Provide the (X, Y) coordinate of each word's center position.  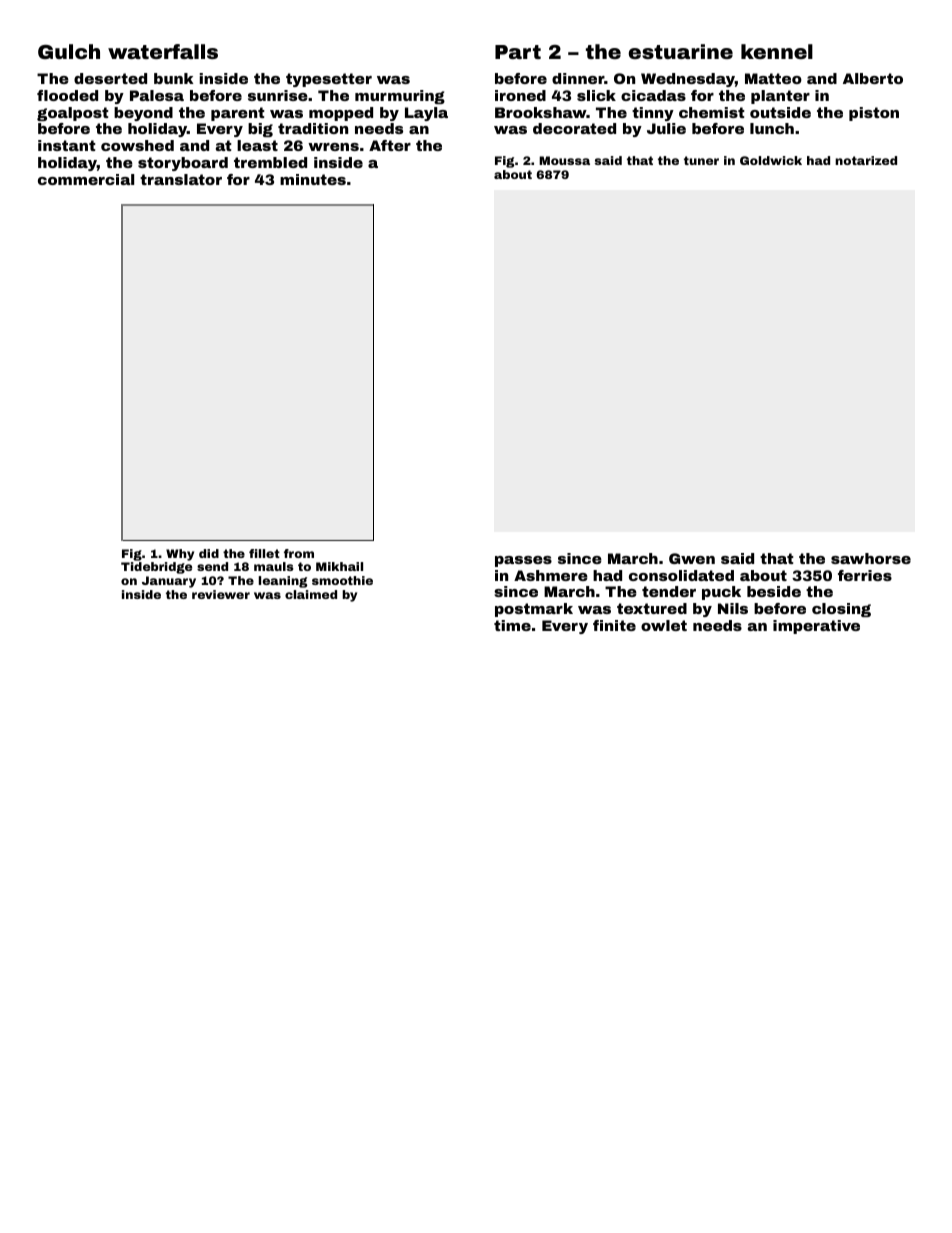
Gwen (692, 558)
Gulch (69, 51)
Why (180, 555)
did (209, 553)
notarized (866, 160)
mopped (341, 114)
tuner (701, 160)
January (169, 582)
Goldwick (771, 160)
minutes (313, 179)
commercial (86, 179)
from (299, 553)
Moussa (564, 160)
